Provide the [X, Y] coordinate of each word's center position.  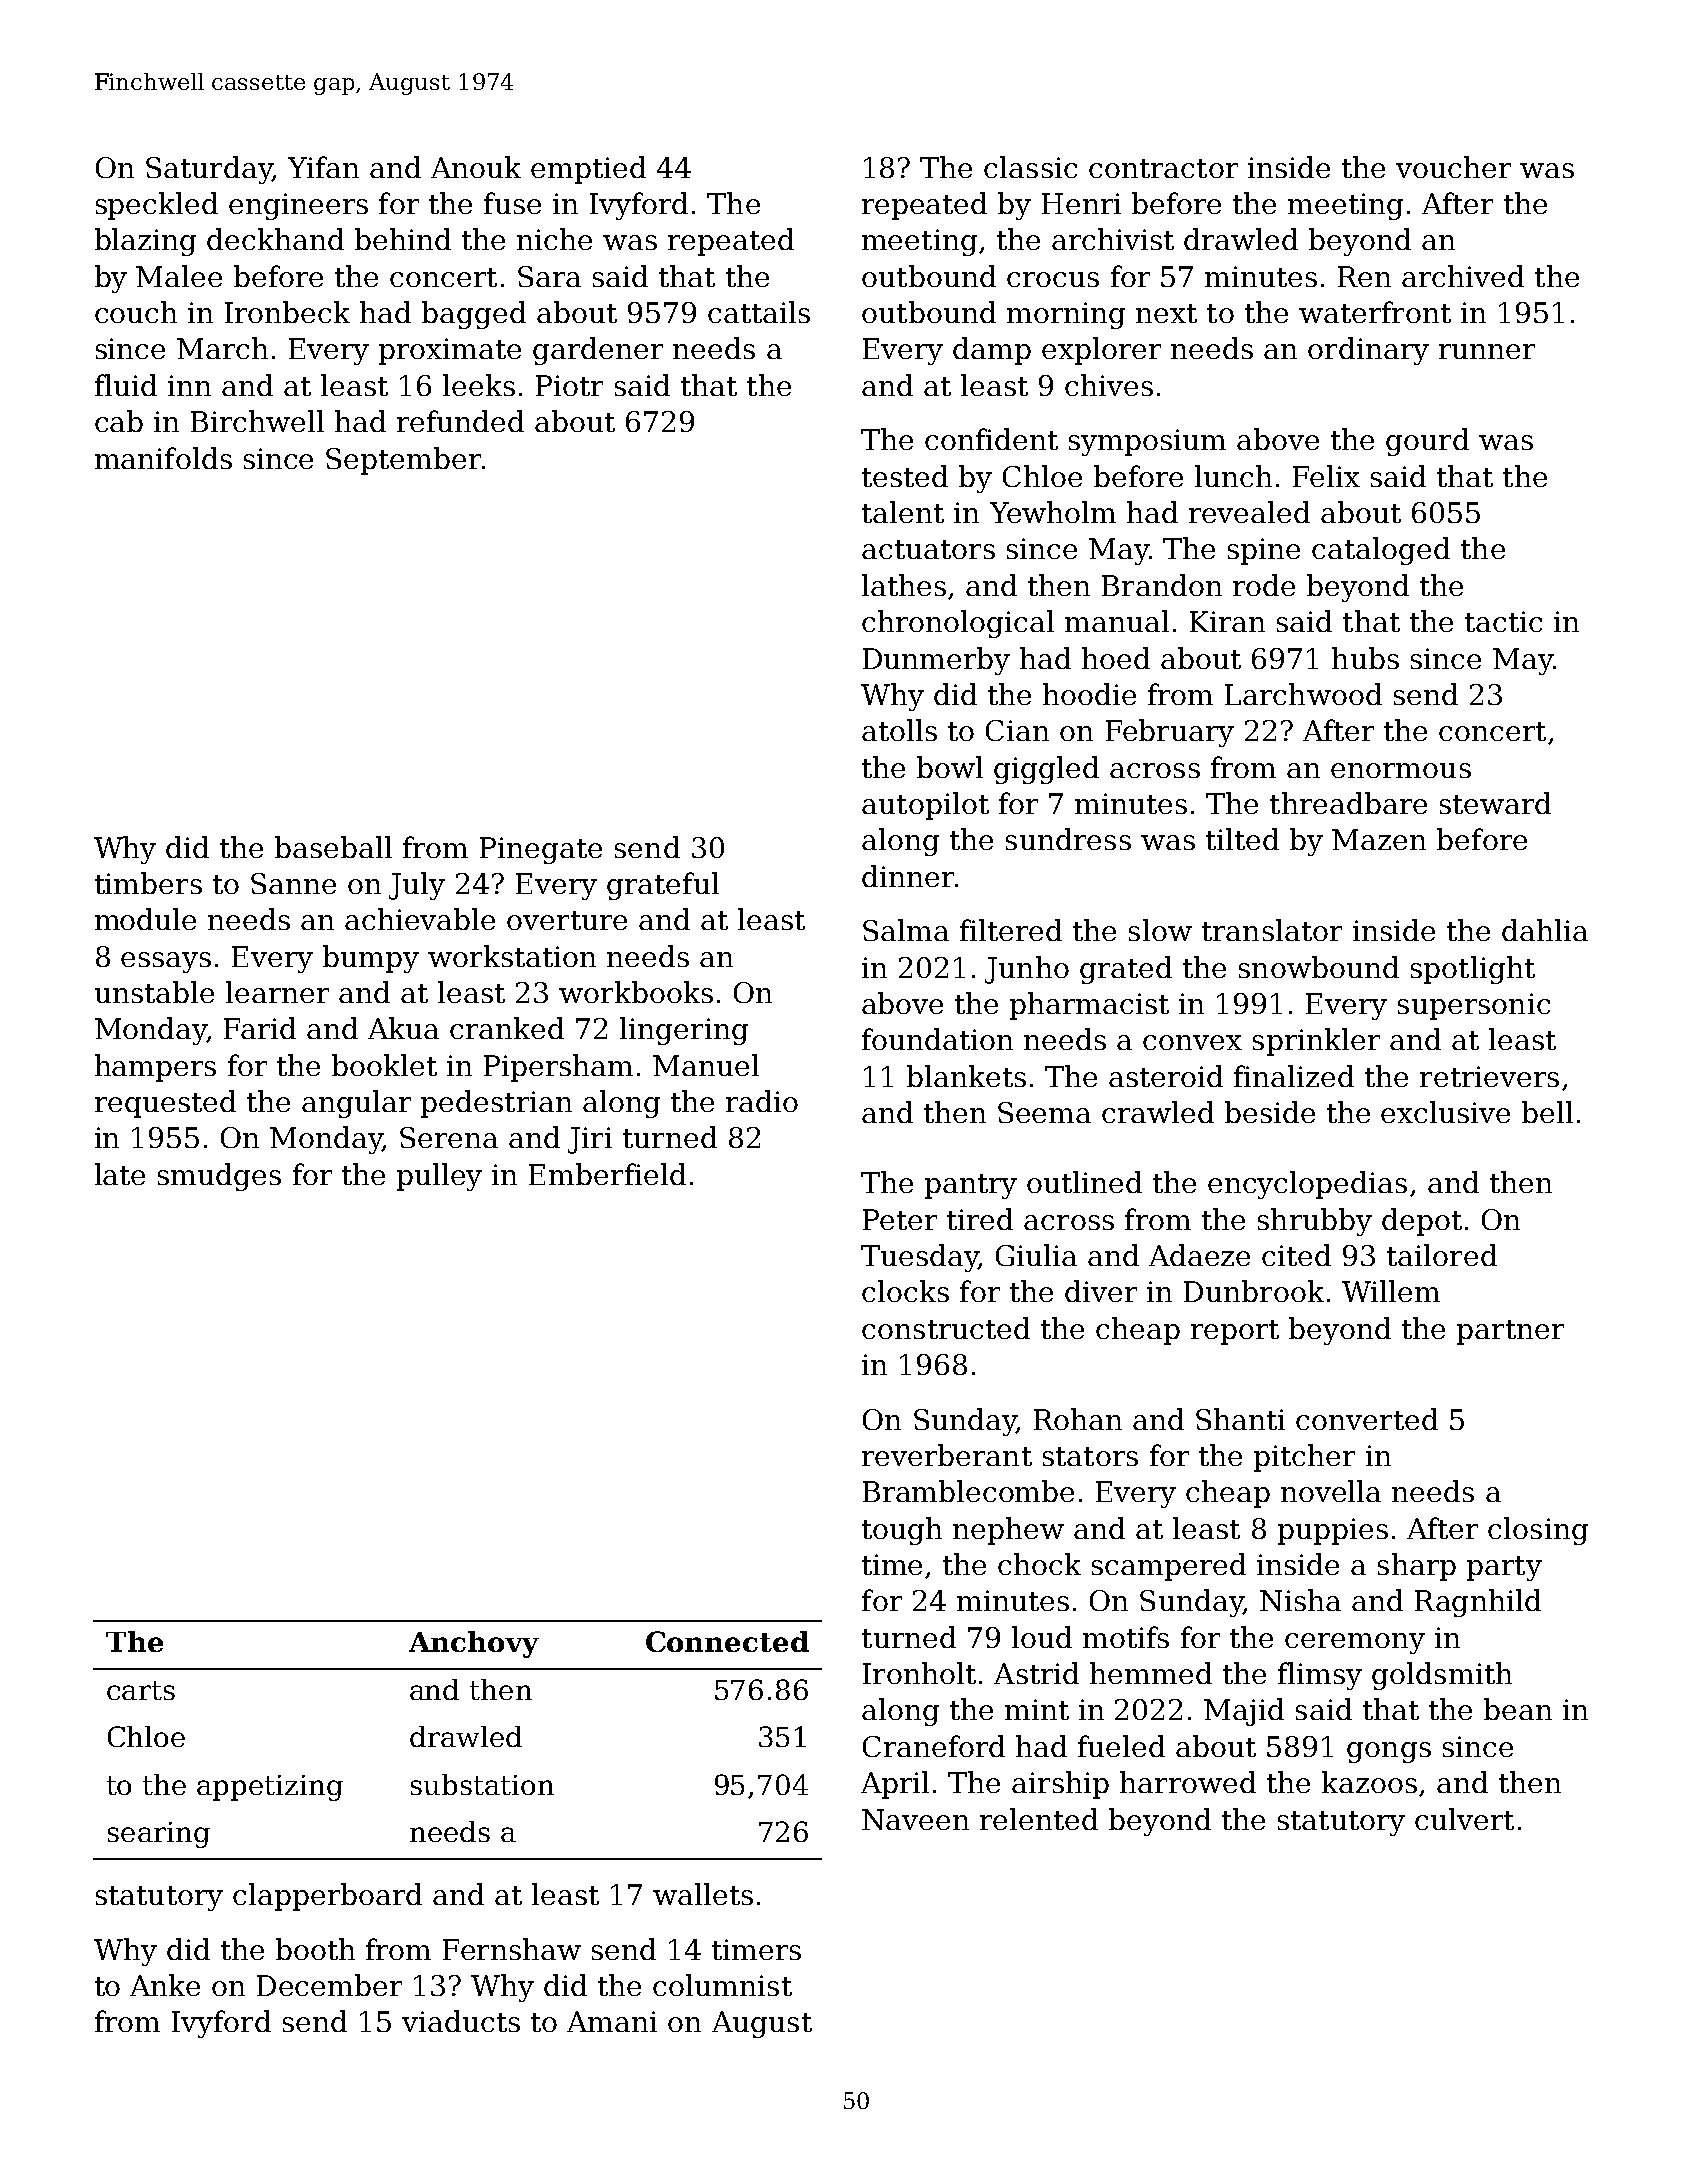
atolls [899, 730]
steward [1495, 803]
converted [1367, 1419]
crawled [1158, 1112]
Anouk [476, 167]
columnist [722, 1985]
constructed [946, 1328]
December [329, 1985]
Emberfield [607, 1174]
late [120, 1174]
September [403, 461]
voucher [1453, 167]
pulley [439, 1177]
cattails [759, 312]
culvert [1464, 1819]
